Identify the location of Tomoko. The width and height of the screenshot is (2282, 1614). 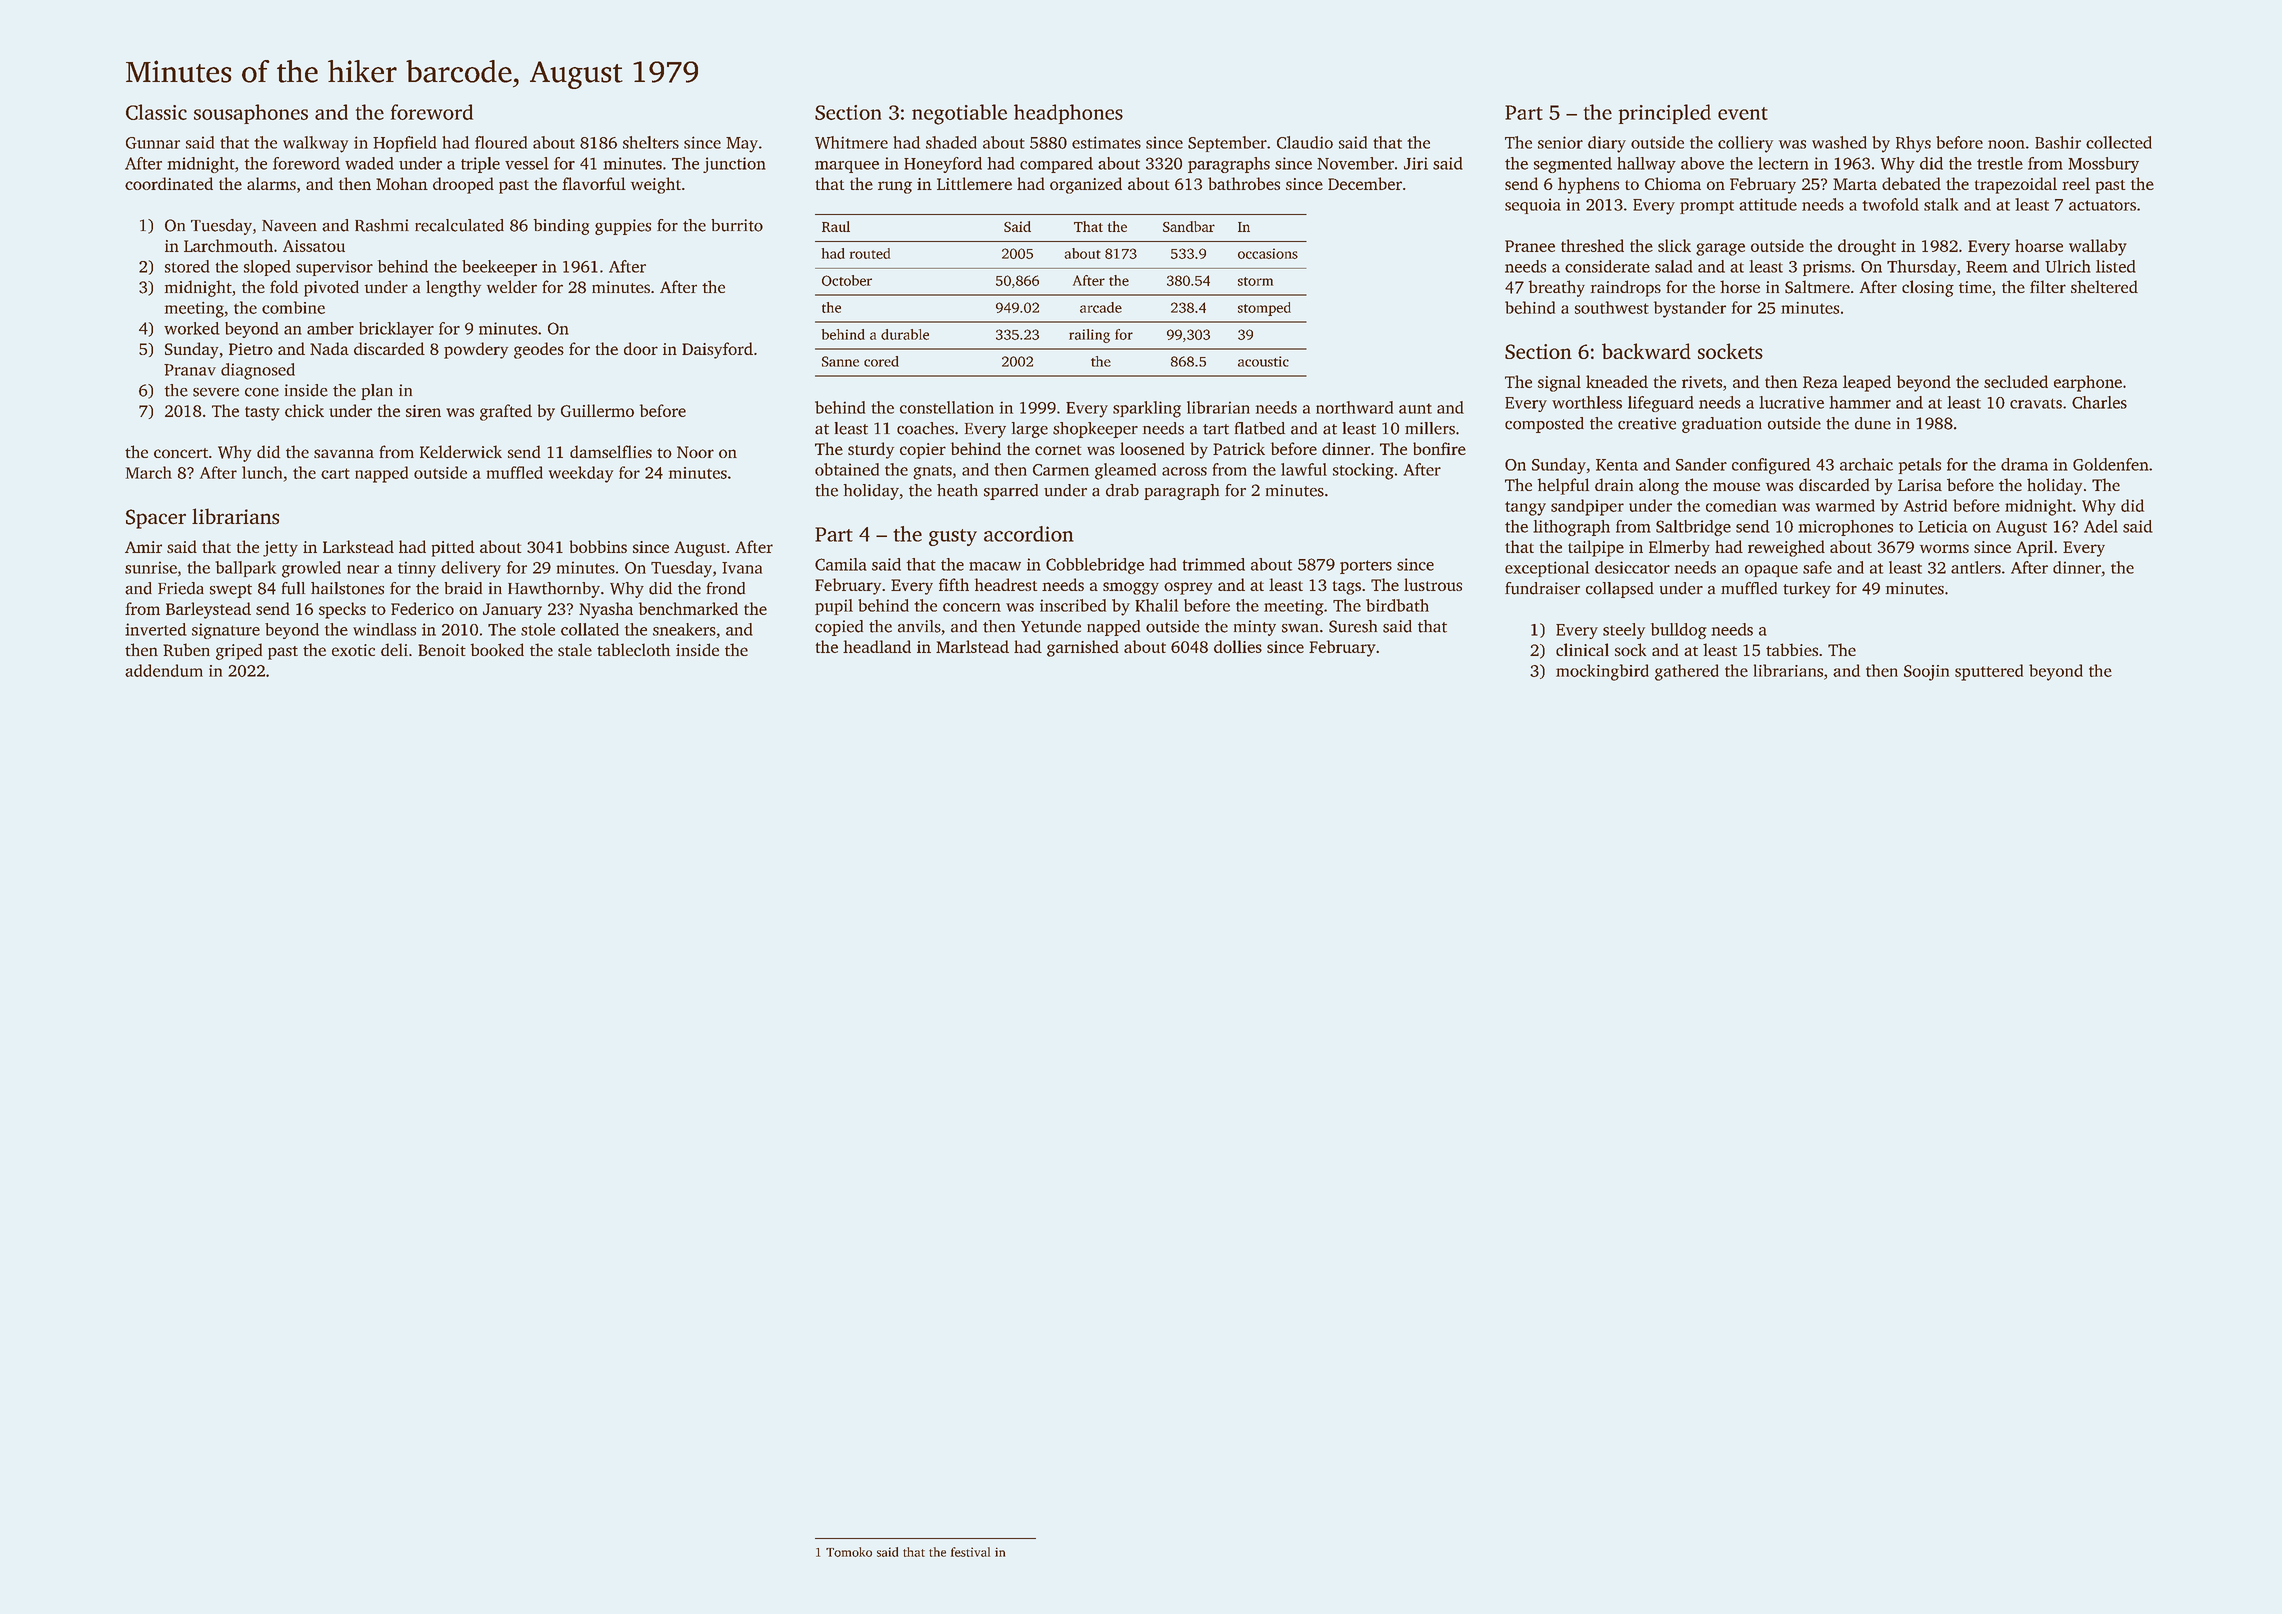
(849, 1552).
